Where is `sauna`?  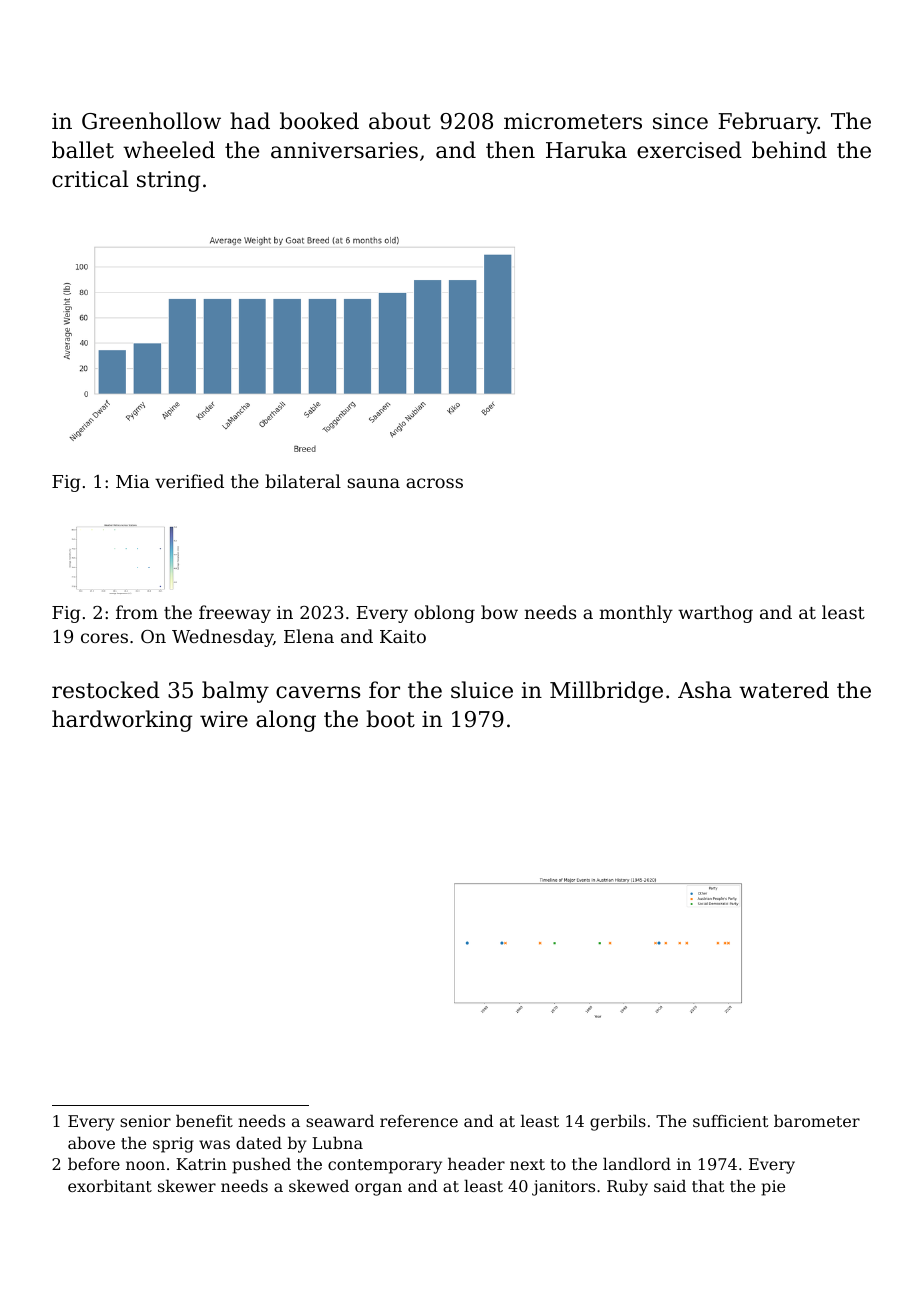
sauna is located at coordinates (373, 483).
